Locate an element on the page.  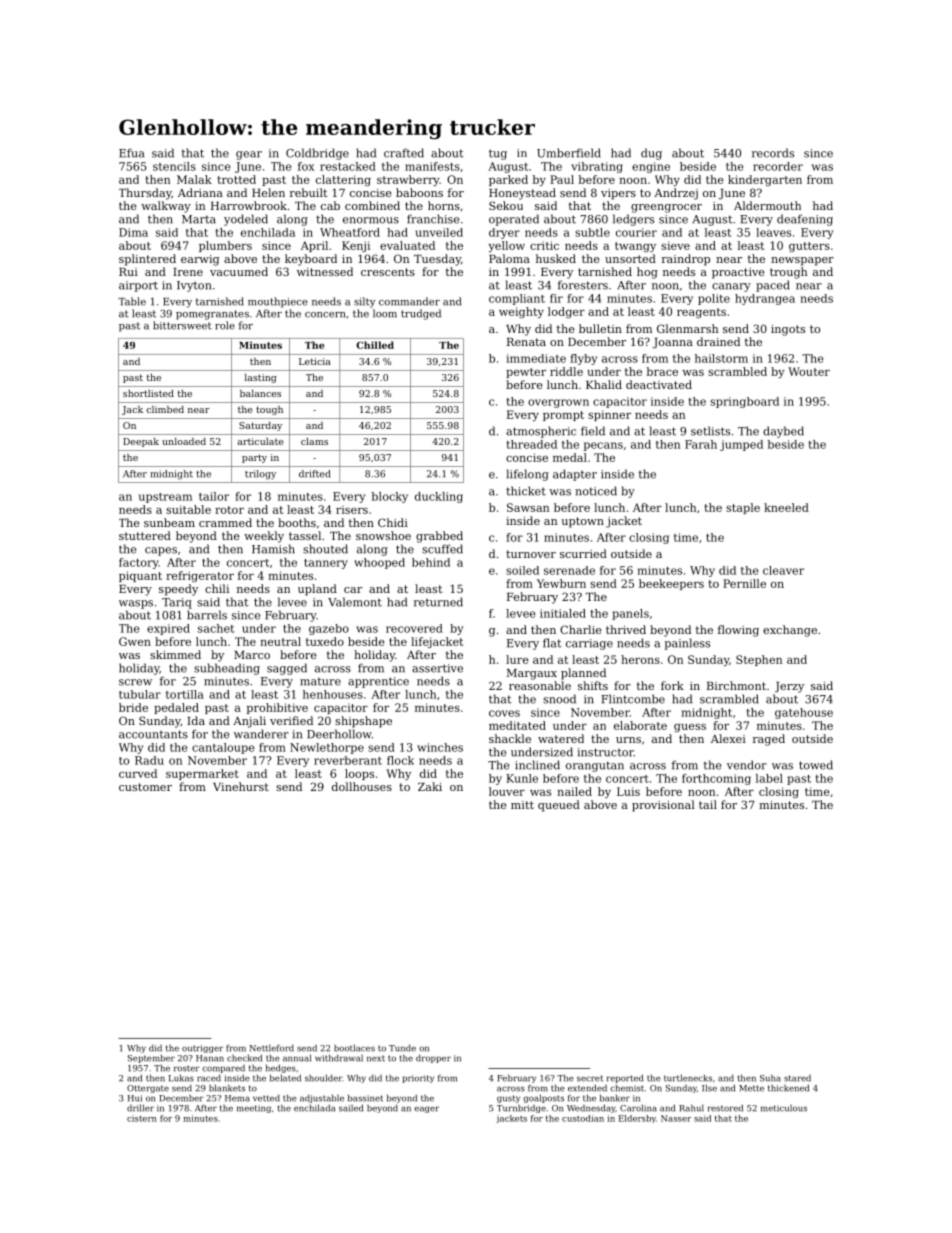
records is located at coordinates (773, 153).
